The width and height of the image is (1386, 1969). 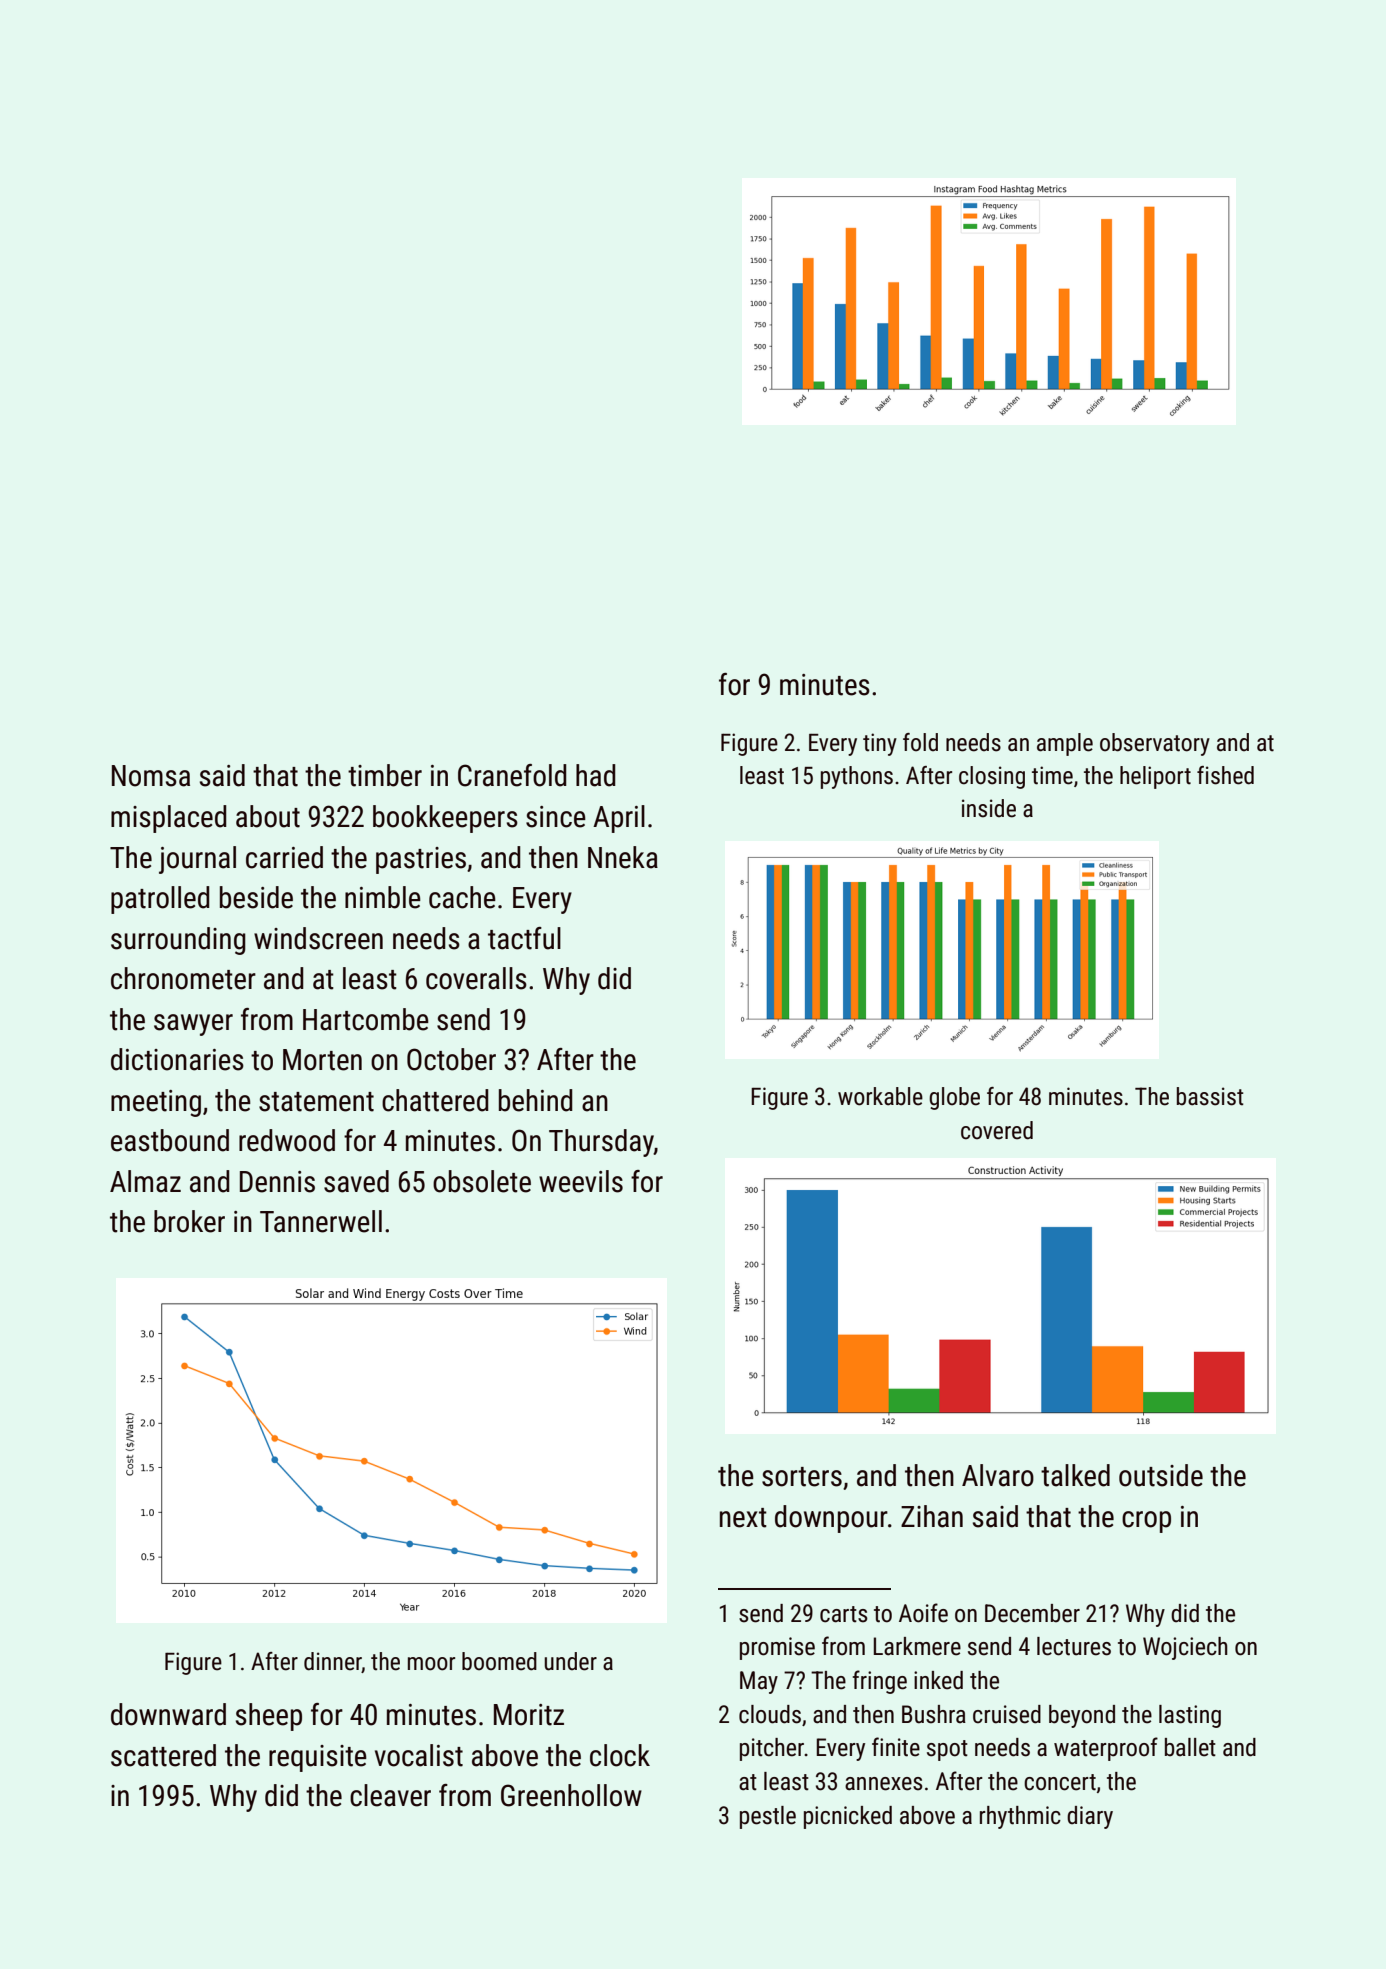 What do you see at coordinates (1074, 1646) in the image?
I see `lectures` at bounding box center [1074, 1646].
